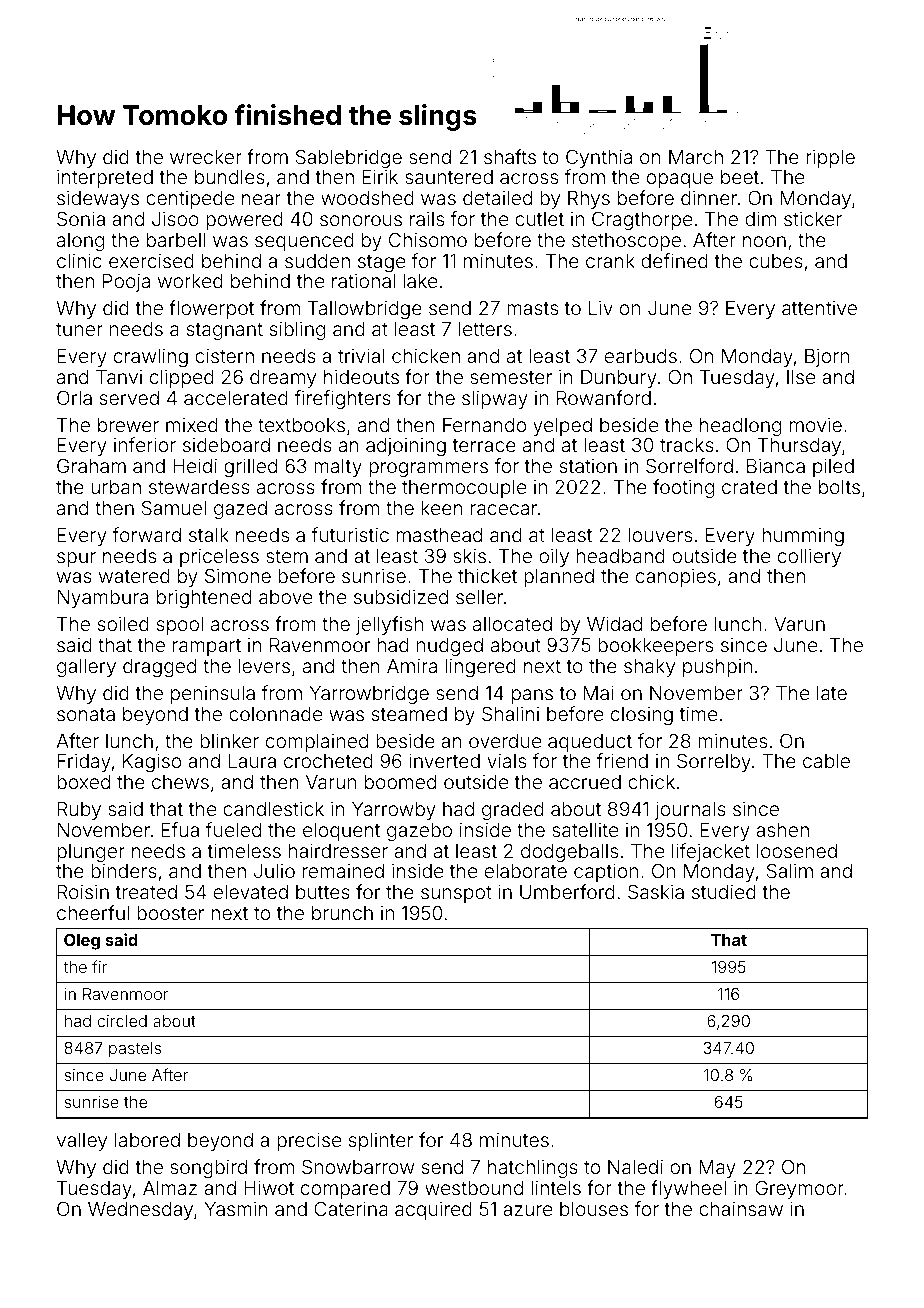 This document has height=1308, width=924. What do you see at coordinates (244, 221) in the document?
I see `powered` at bounding box center [244, 221].
